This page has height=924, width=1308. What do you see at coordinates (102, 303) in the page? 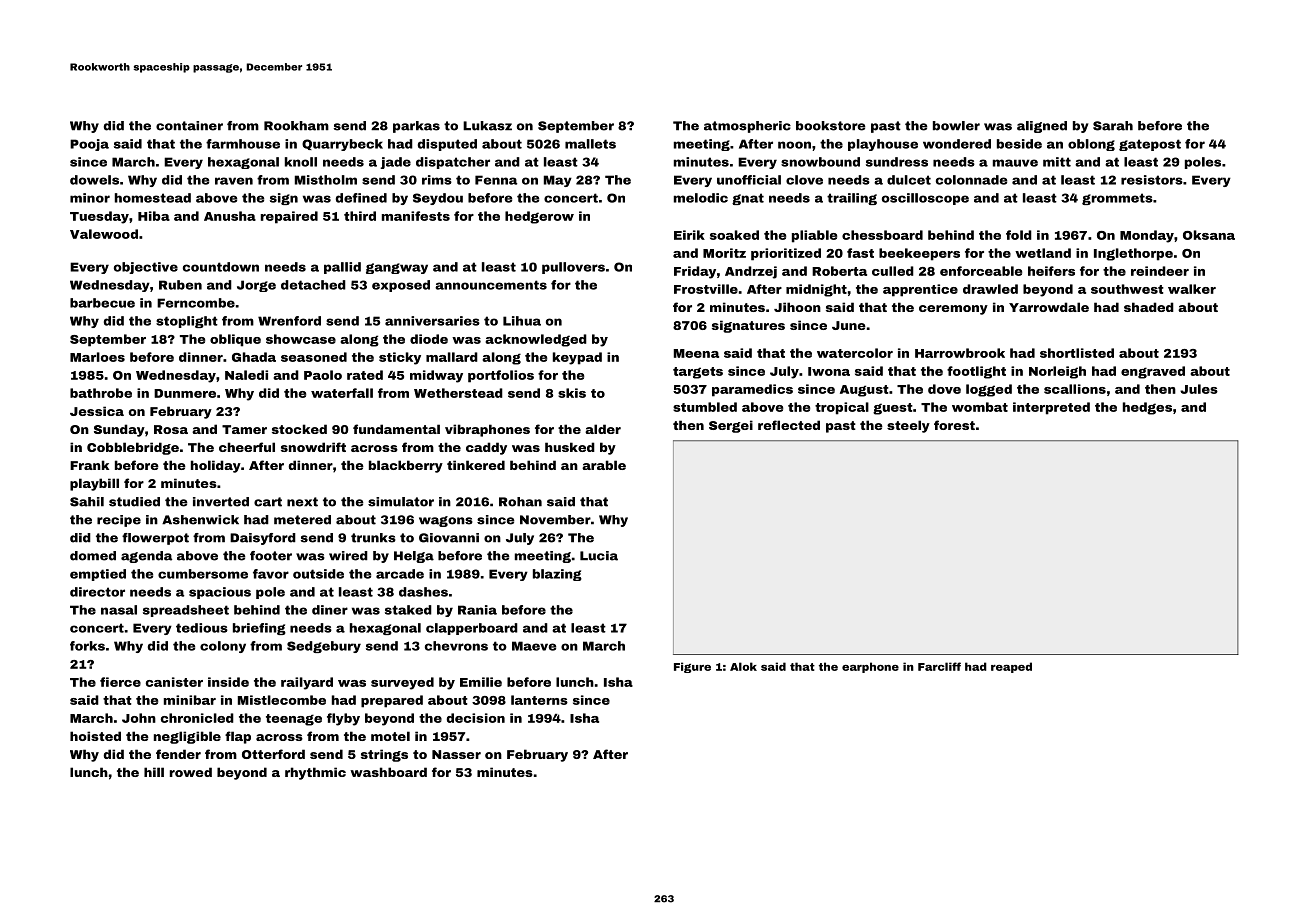
I see `barbecue` at bounding box center [102, 303].
